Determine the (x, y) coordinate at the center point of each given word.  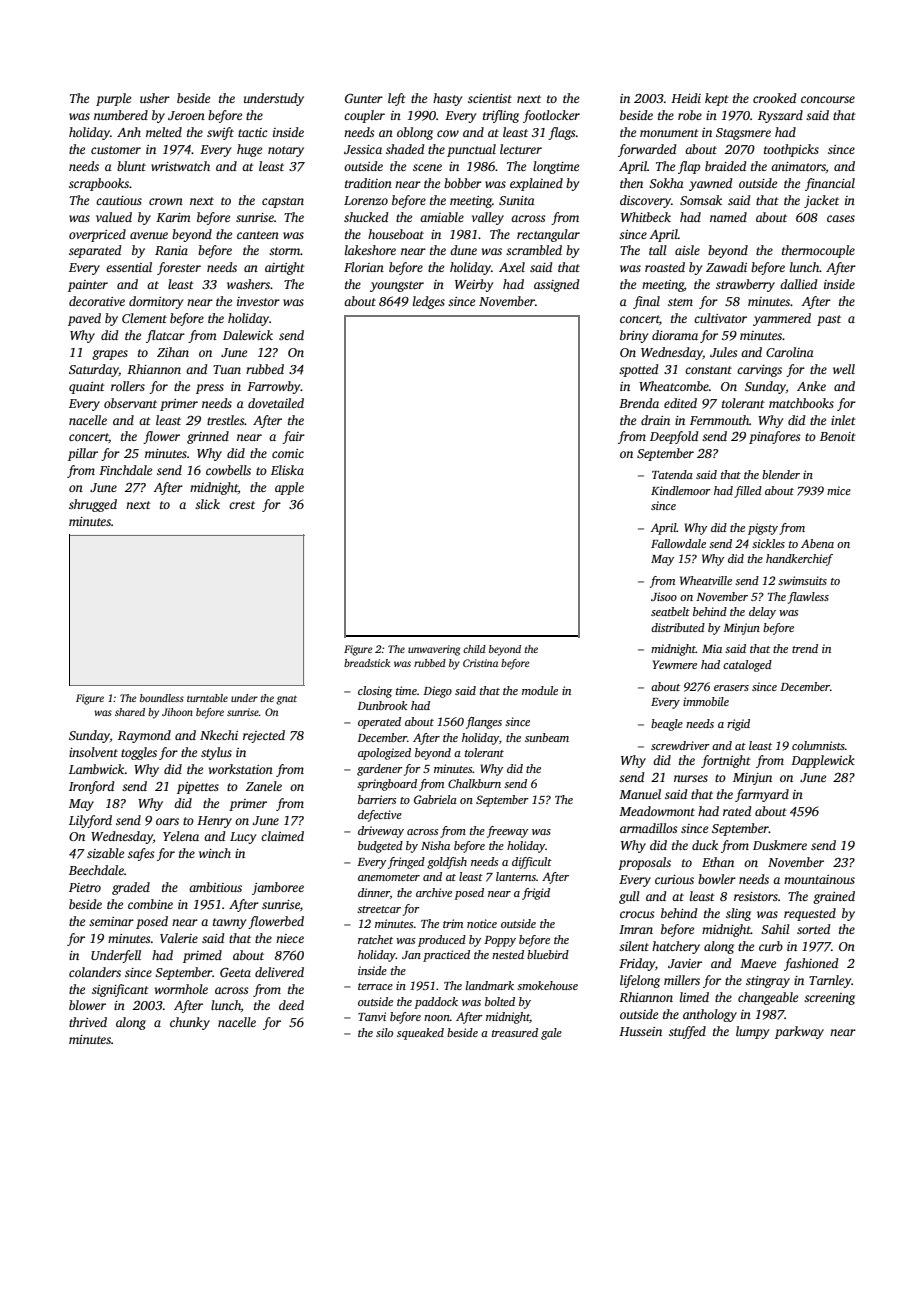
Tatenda (672, 474)
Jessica (363, 149)
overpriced (97, 235)
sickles (768, 543)
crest (242, 505)
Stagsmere (743, 134)
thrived (88, 1022)
